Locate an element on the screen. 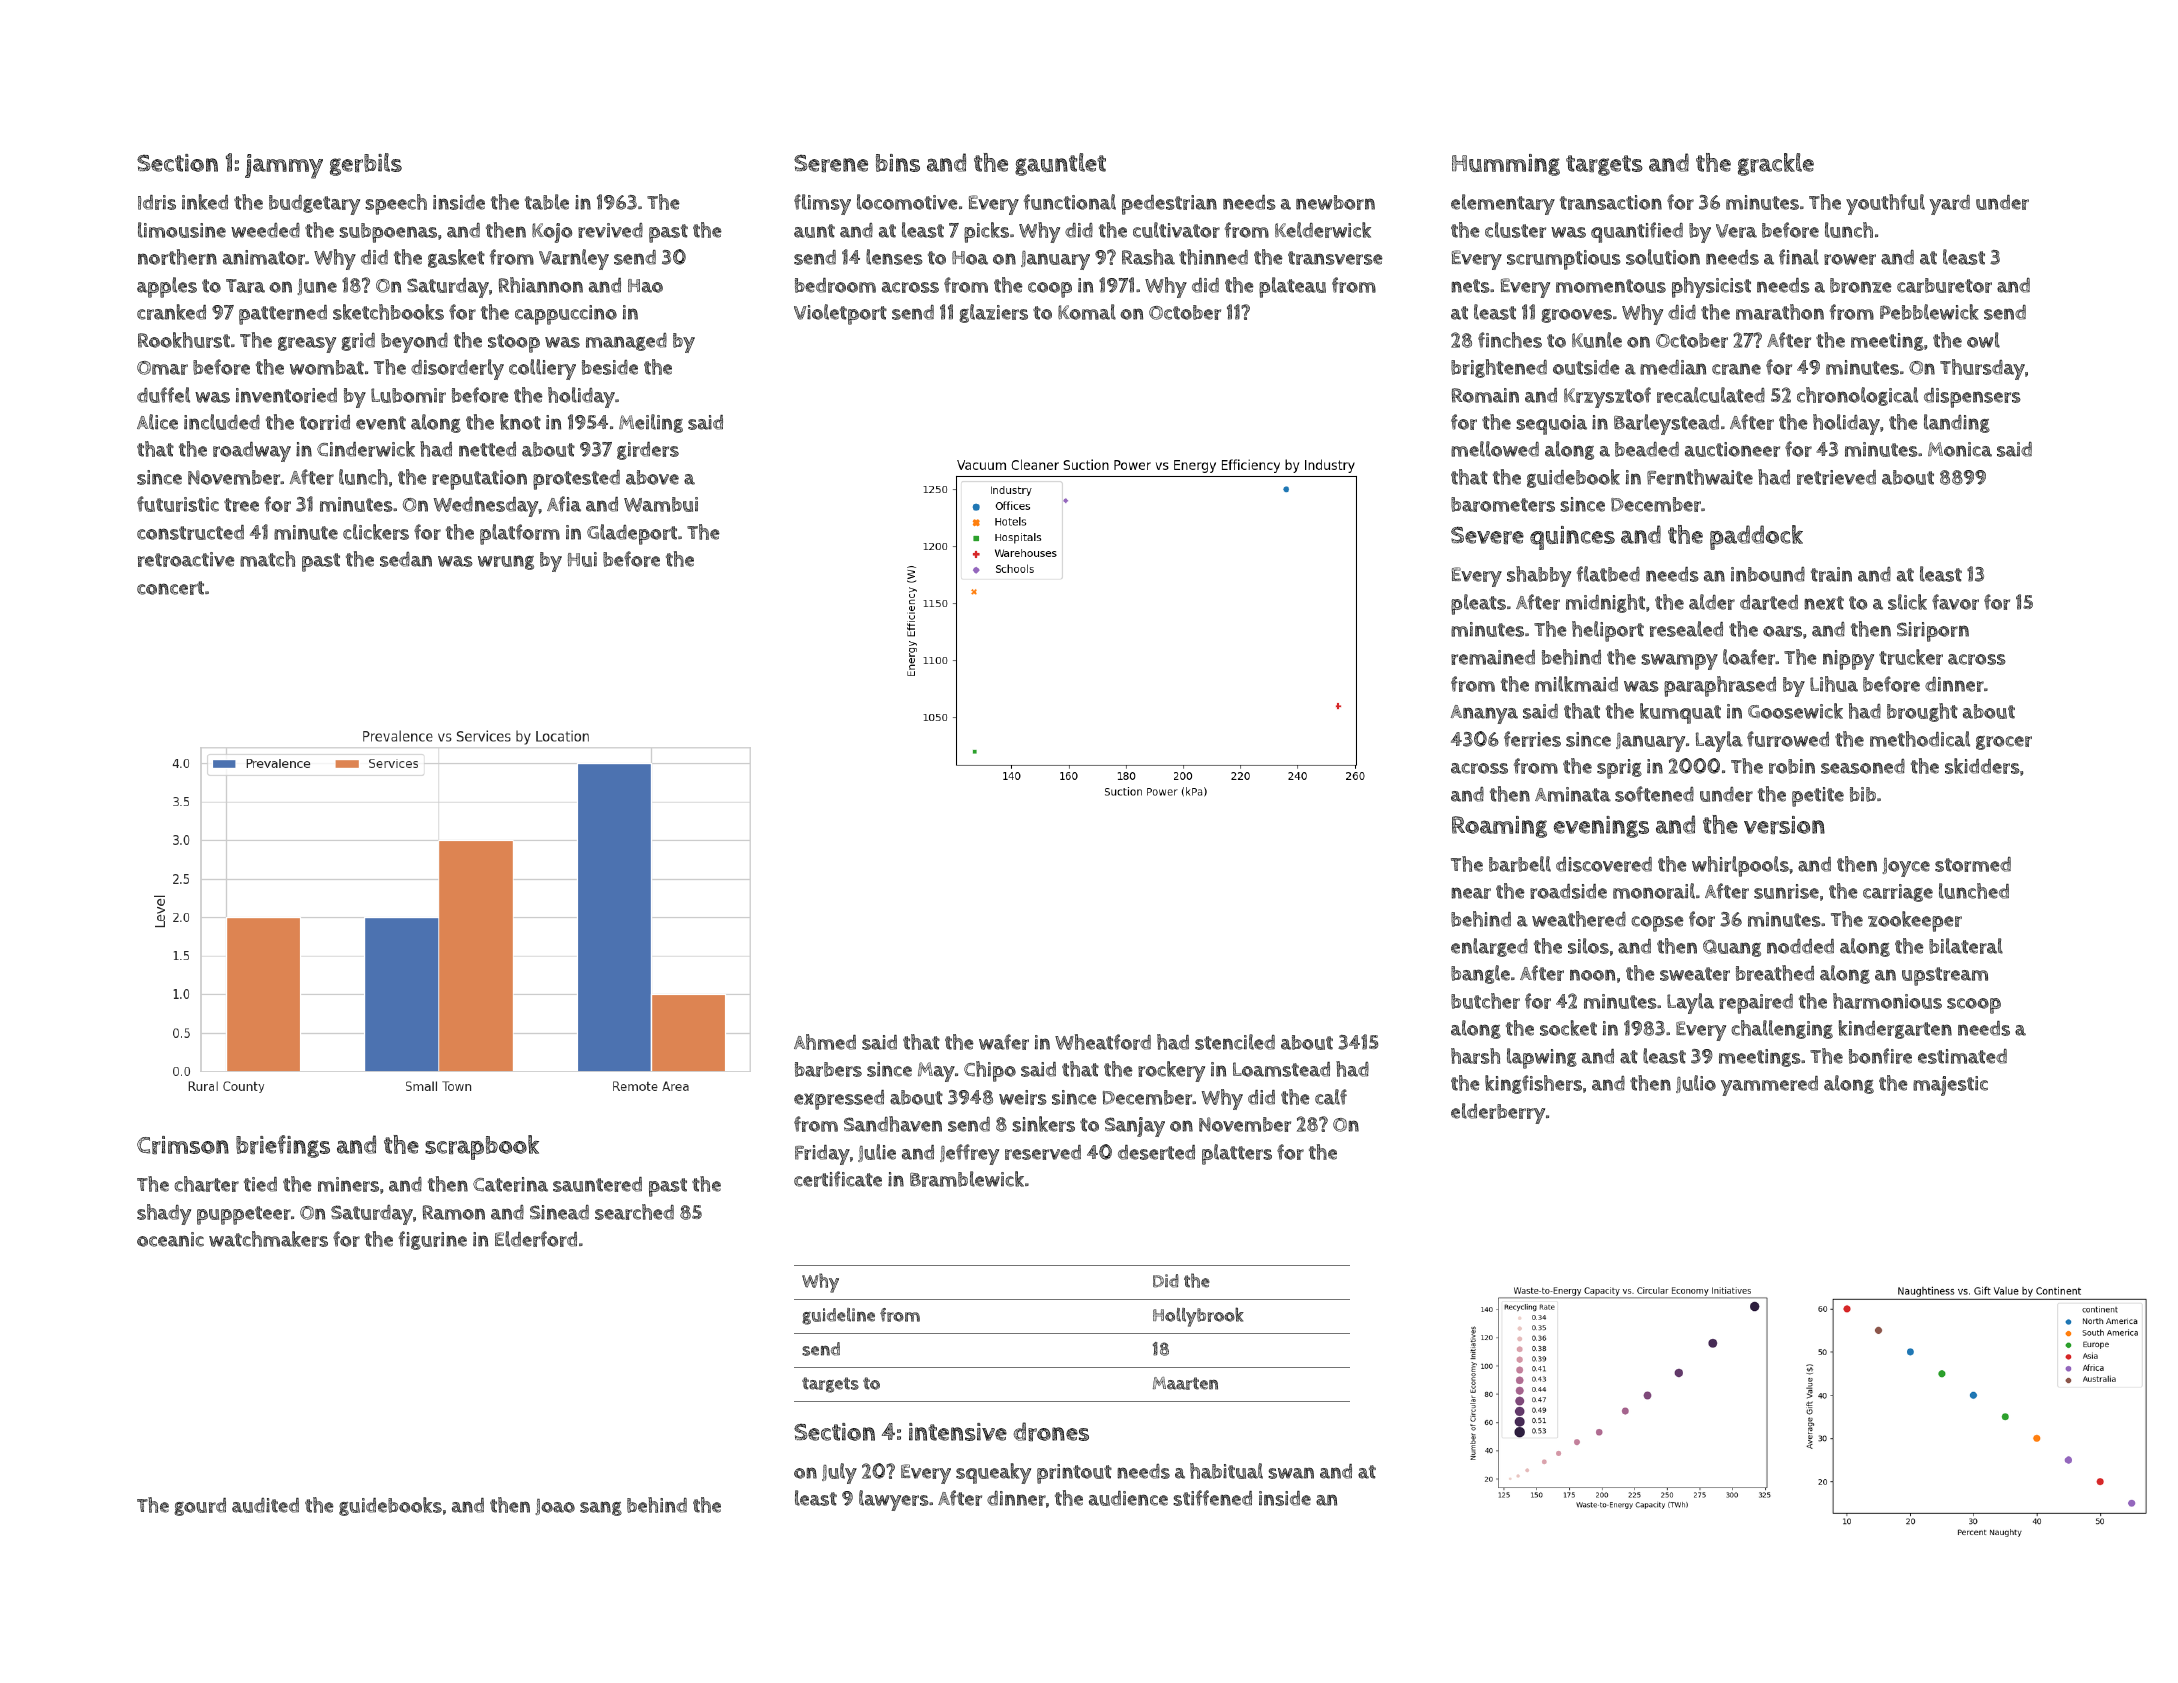 The height and width of the screenshot is (1683, 2178). Sinead is located at coordinates (559, 1212).
